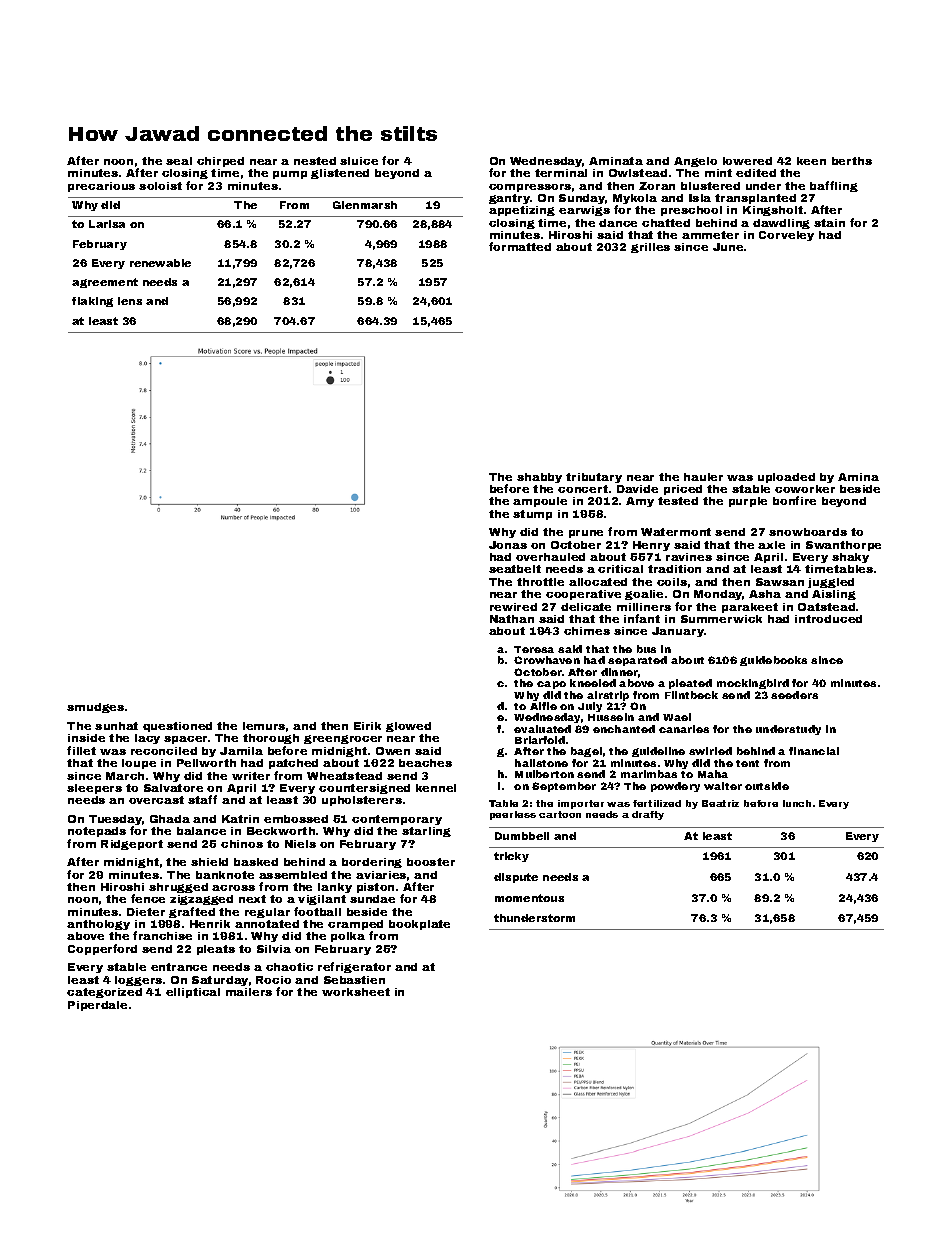  Describe the element at coordinates (529, 898) in the page. I see `momentous` at that location.
